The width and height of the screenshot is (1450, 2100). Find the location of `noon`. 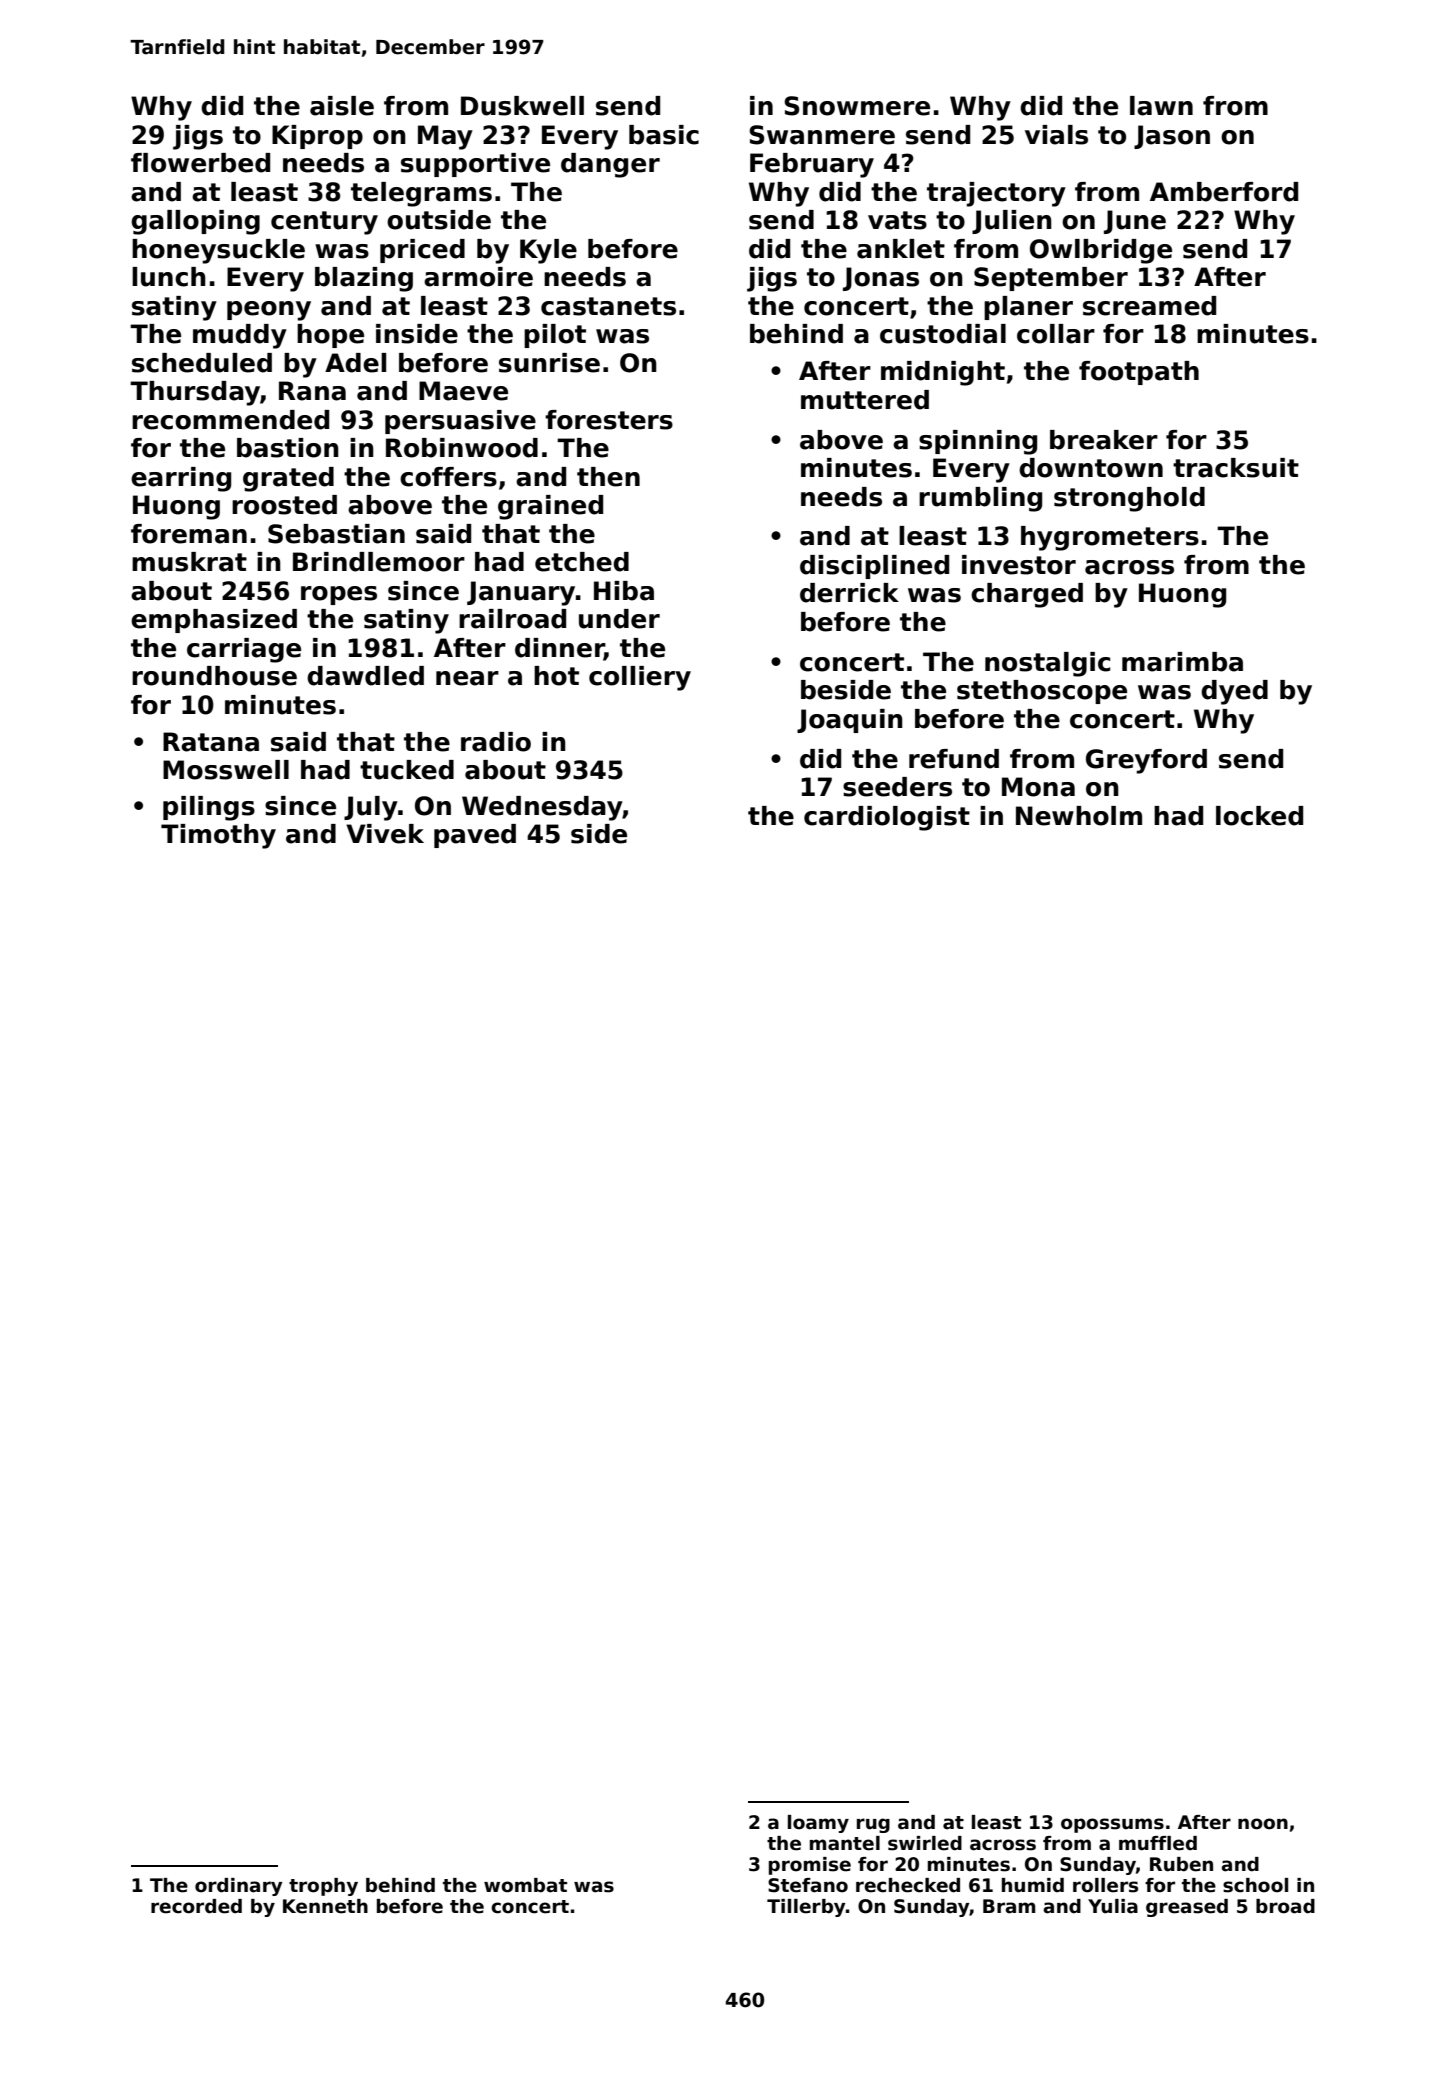

noon is located at coordinates (1263, 1824).
